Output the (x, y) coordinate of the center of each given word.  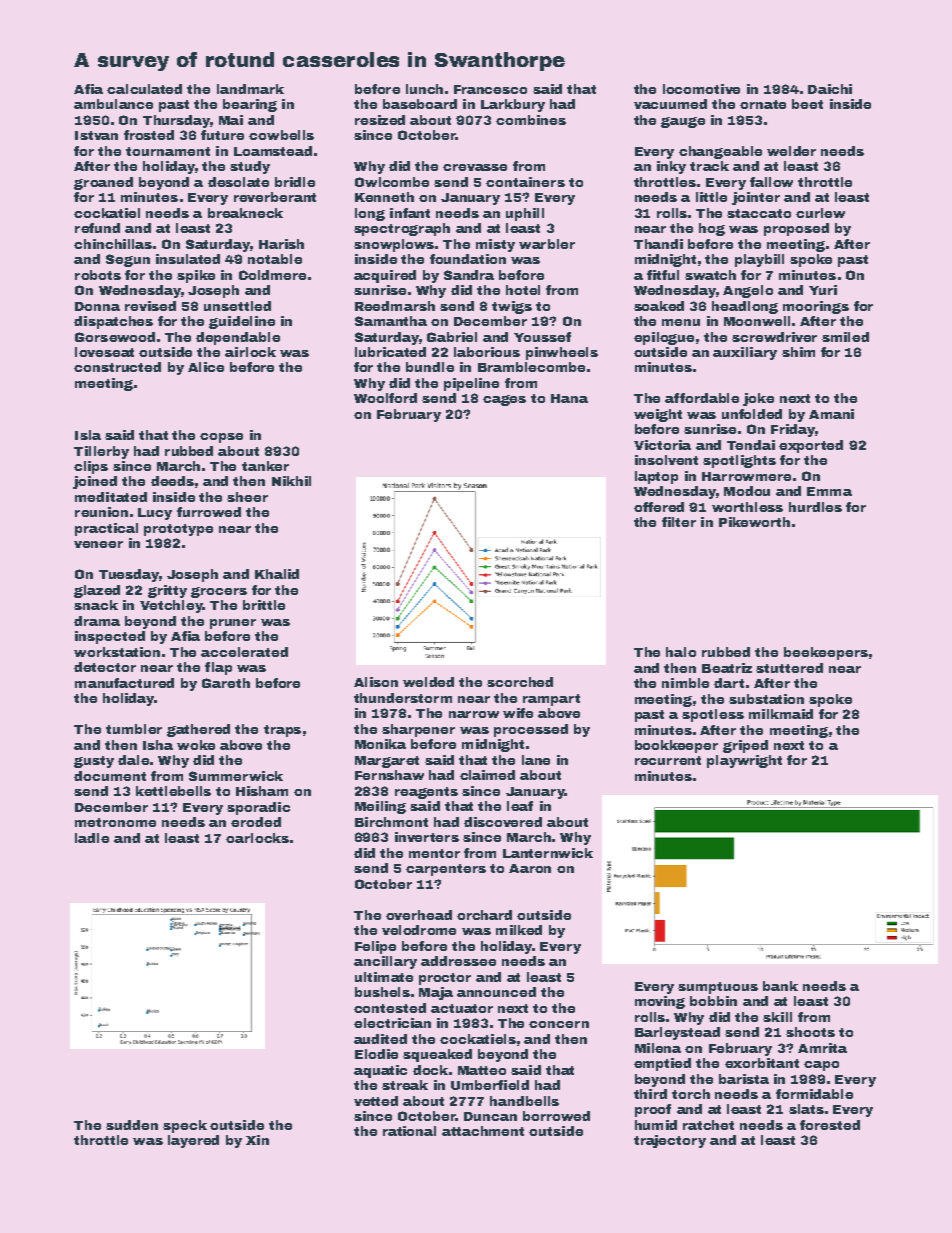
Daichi (830, 89)
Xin (257, 1140)
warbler (547, 244)
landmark (250, 89)
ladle (92, 838)
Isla (88, 435)
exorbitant (762, 1063)
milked (519, 930)
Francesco (490, 89)
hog (712, 229)
